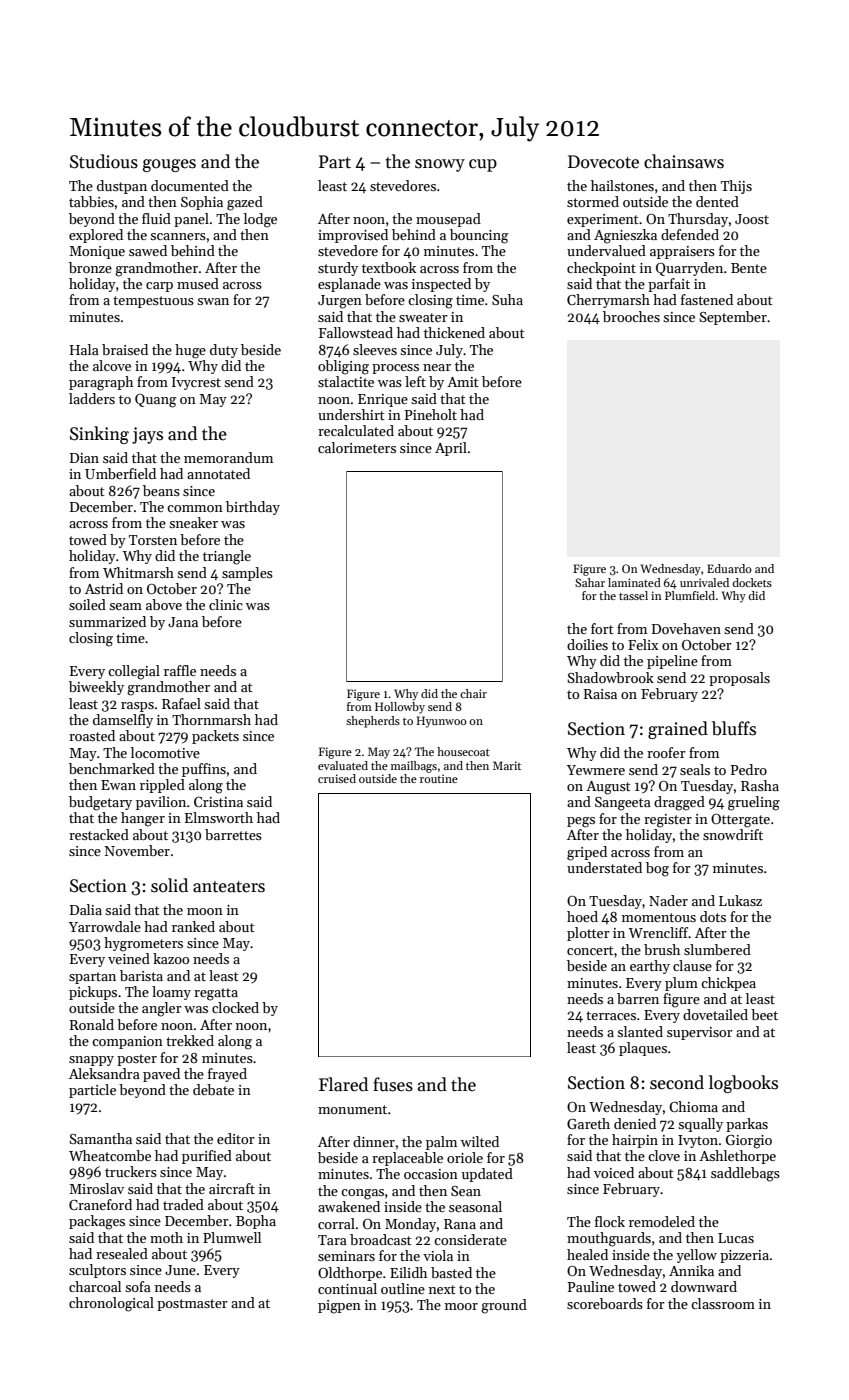 The width and height of the page is (849, 1400). What do you see at coordinates (686, 628) in the page?
I see `Dovehaven` at bounding box center [686, 628].
